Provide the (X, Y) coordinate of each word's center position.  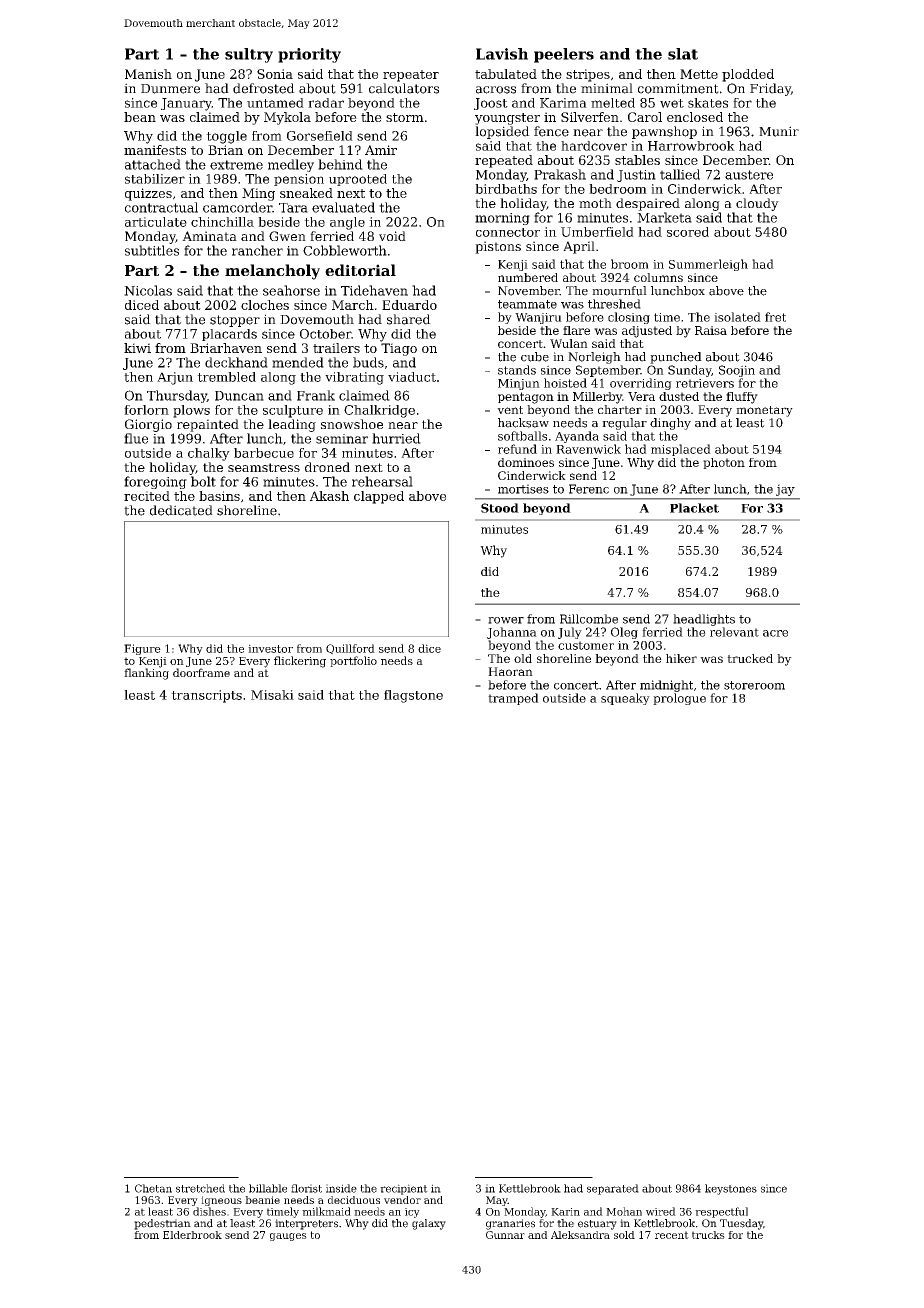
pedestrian (162, 1224)
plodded (748, 75)
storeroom (754, 685)
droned (327, 467)
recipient (404, 1189)
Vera (641, 396)
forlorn (146, 410)
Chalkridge (379, 411)
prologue (679, 699)
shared (409, 319)
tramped (513, 699)
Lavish (502, 54)
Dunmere (170, 89)
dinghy (670, 424)
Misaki (272, 695)
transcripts (206, 696)
